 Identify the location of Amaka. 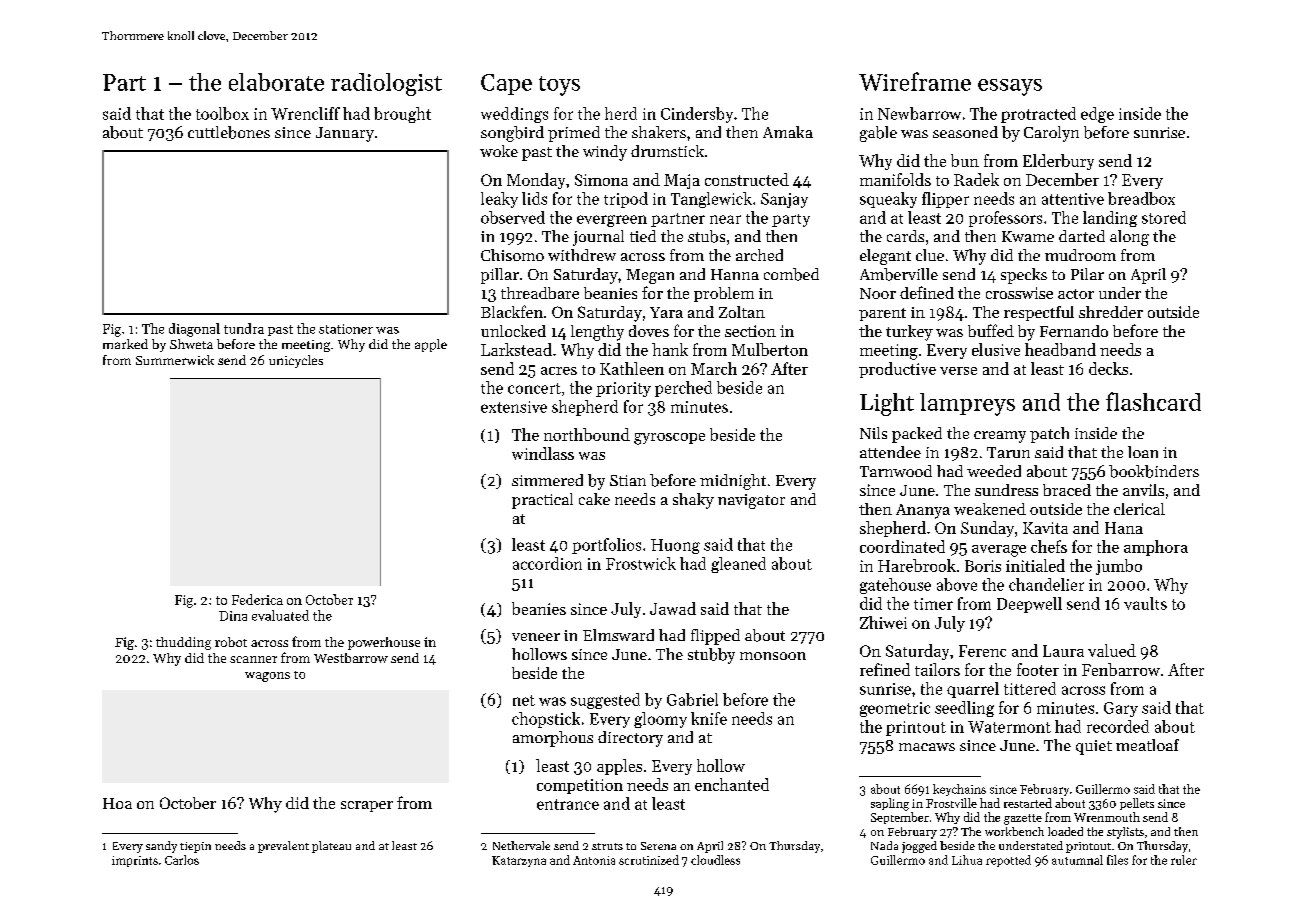
(788, 132).
